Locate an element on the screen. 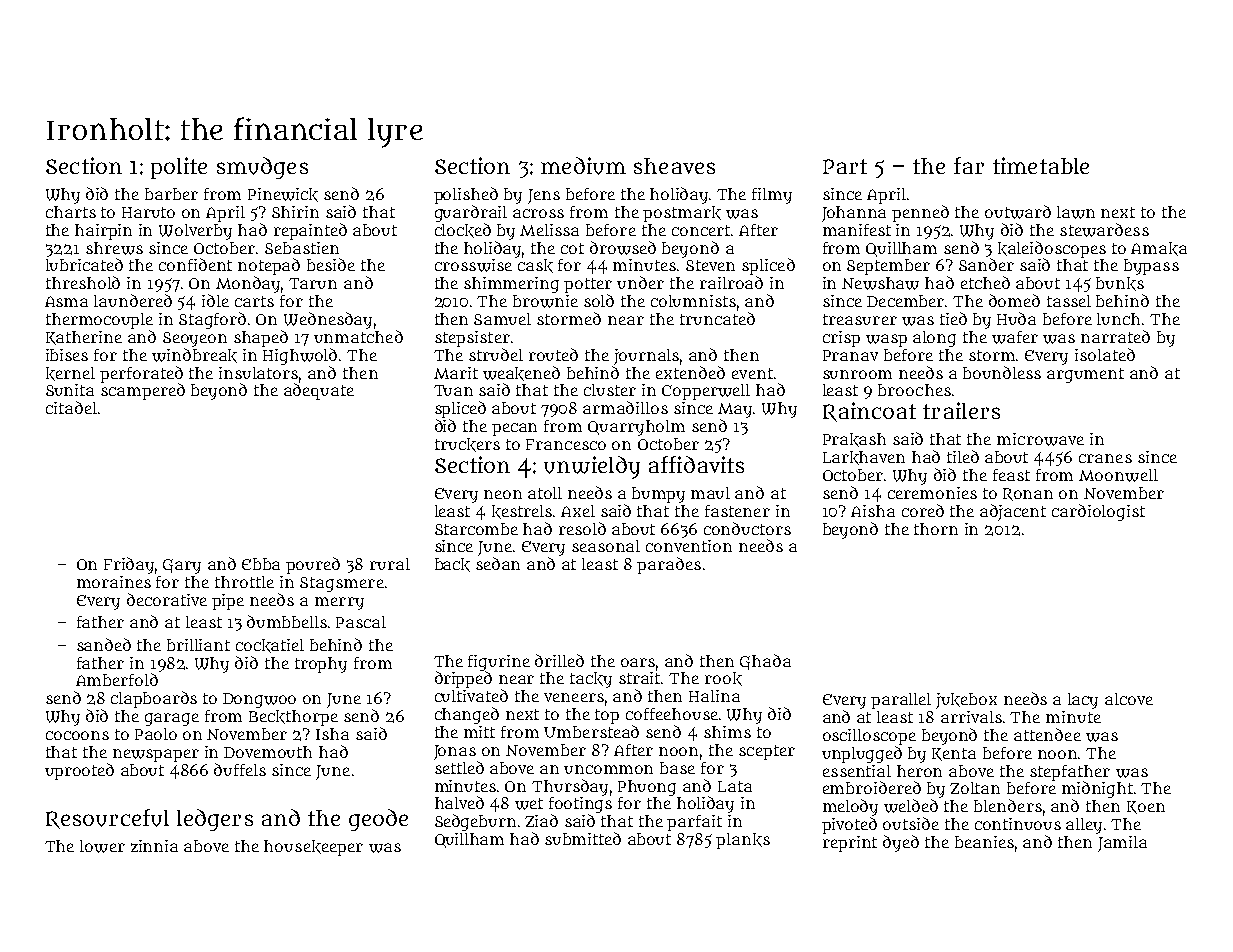 The width and height of the screenshot is (1233, 952). Francesco is located at coordinates (566, 444).
